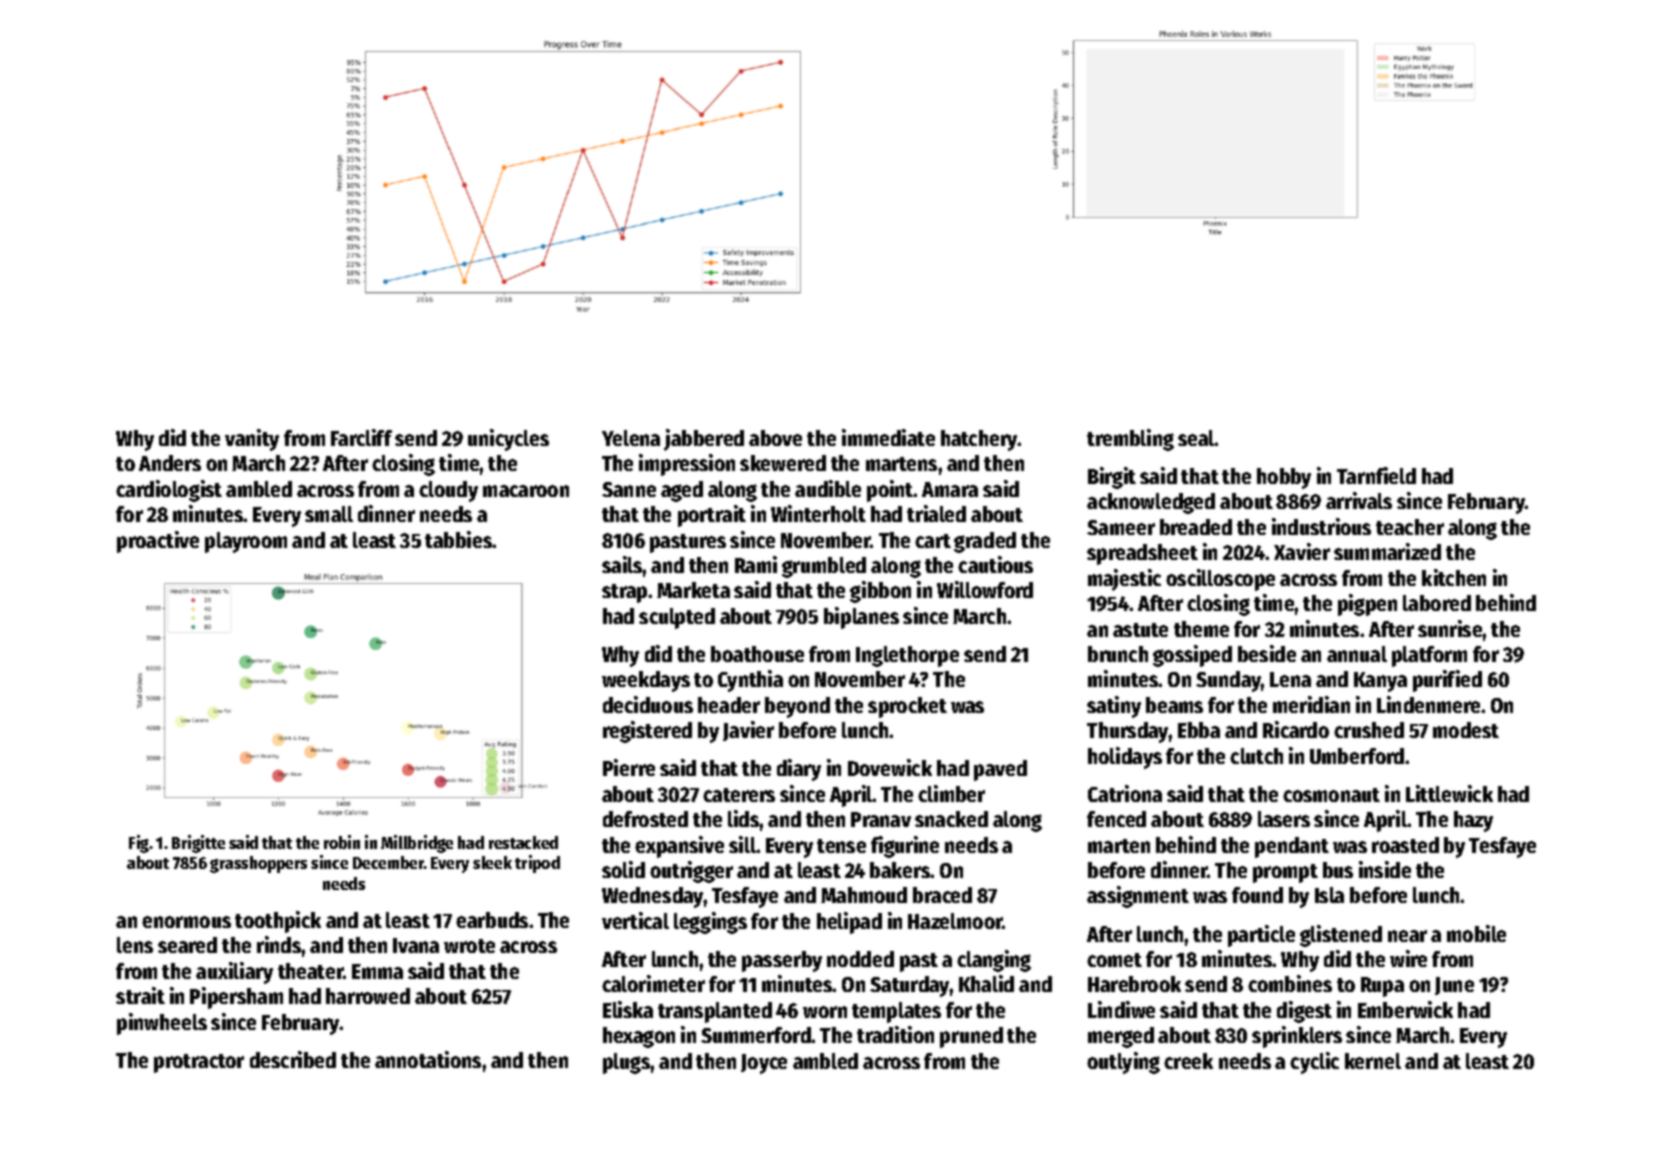  I want to click on playroom, so click(246, 542).
